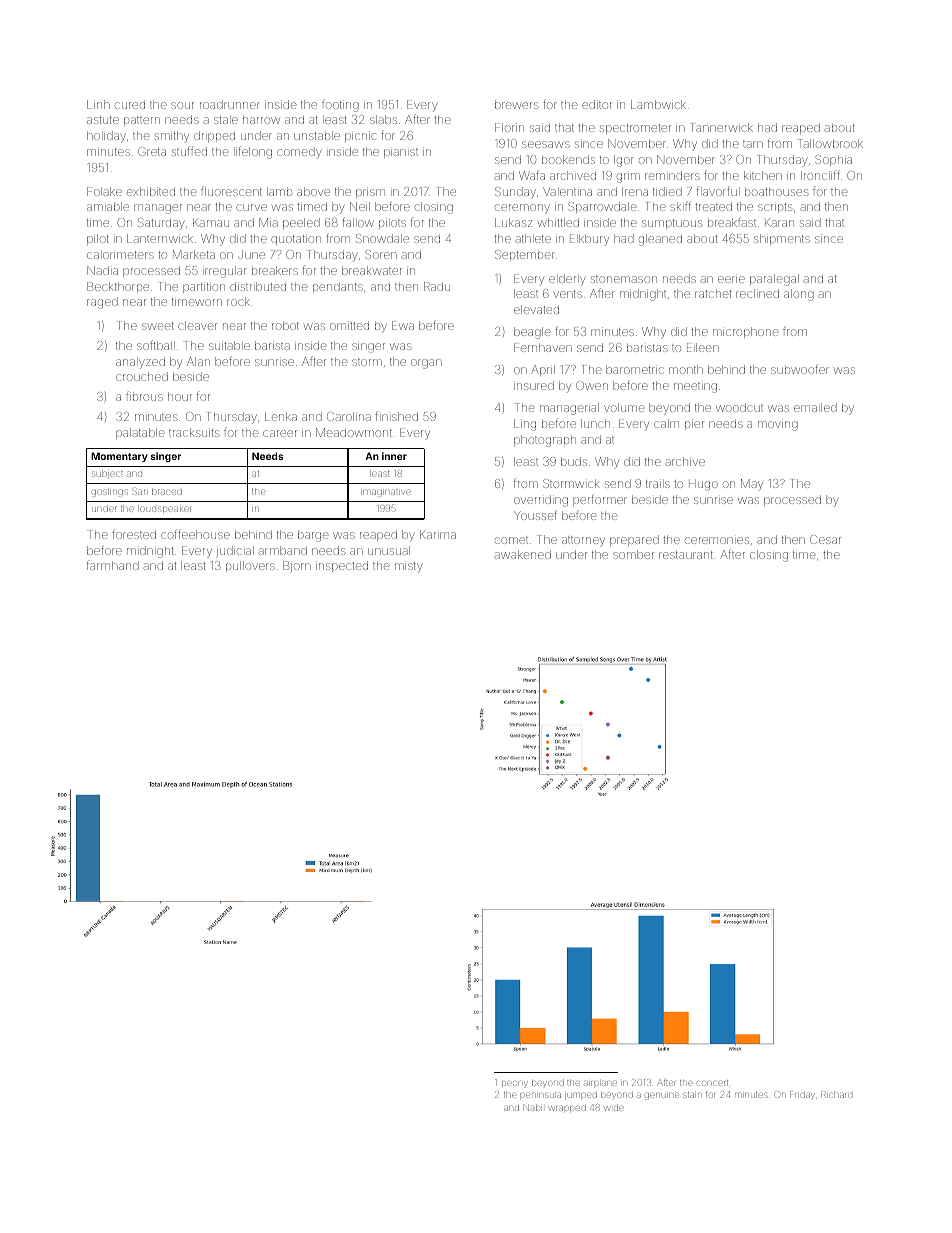 Image resolution: width=952 pixels, height=1233 pixels. Describe the element at coordinates (342, 566) in the screenshot. I see `inspected` at that location.
